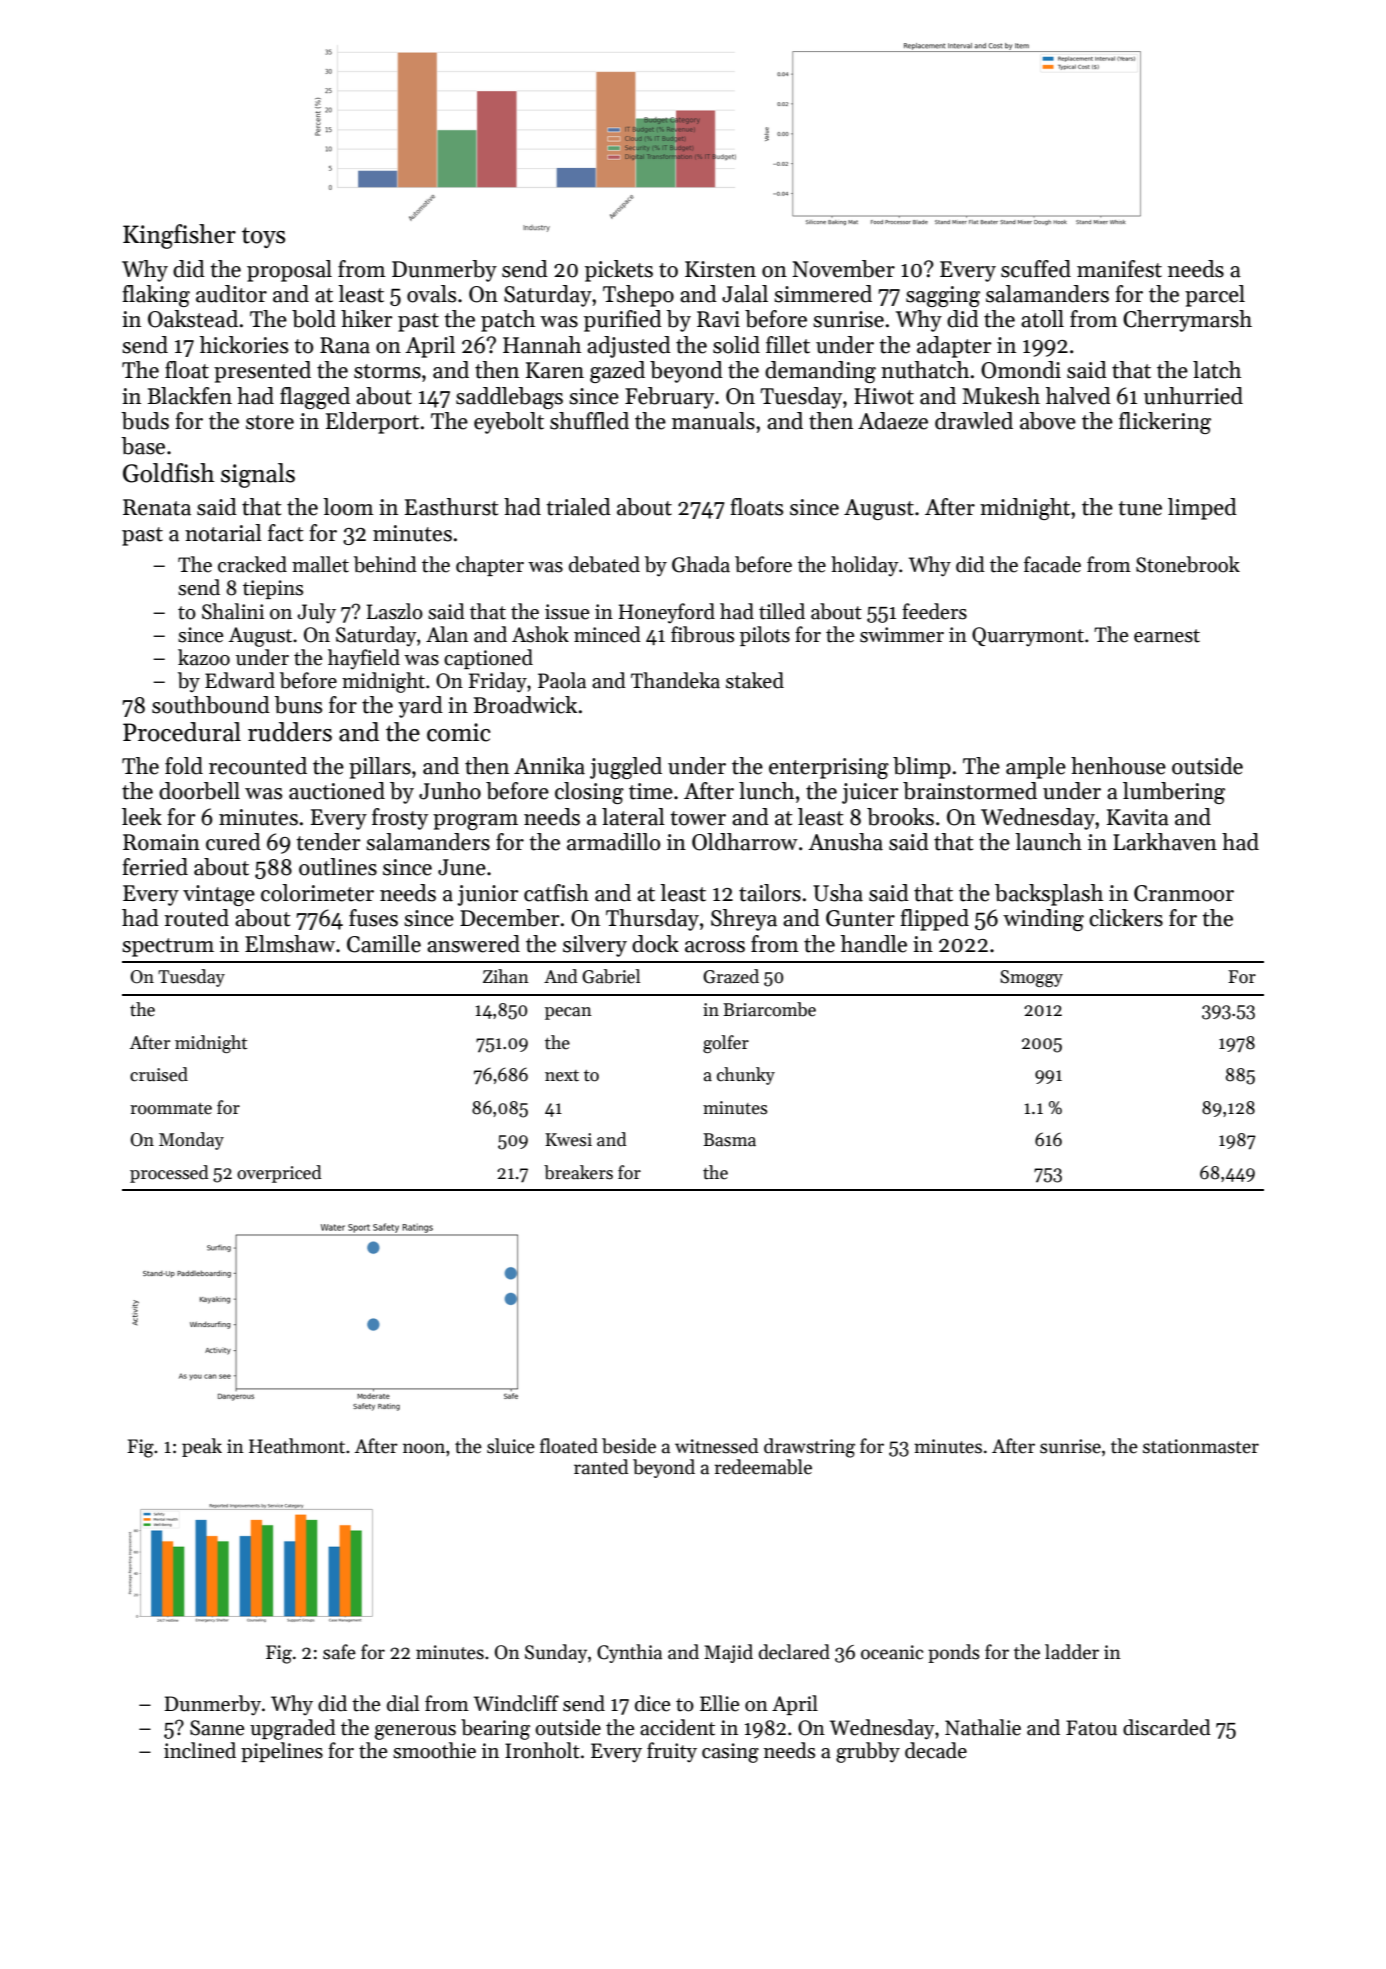 The image size is (1386, 1969). I want to click on earnest, so click(1167, 636).
